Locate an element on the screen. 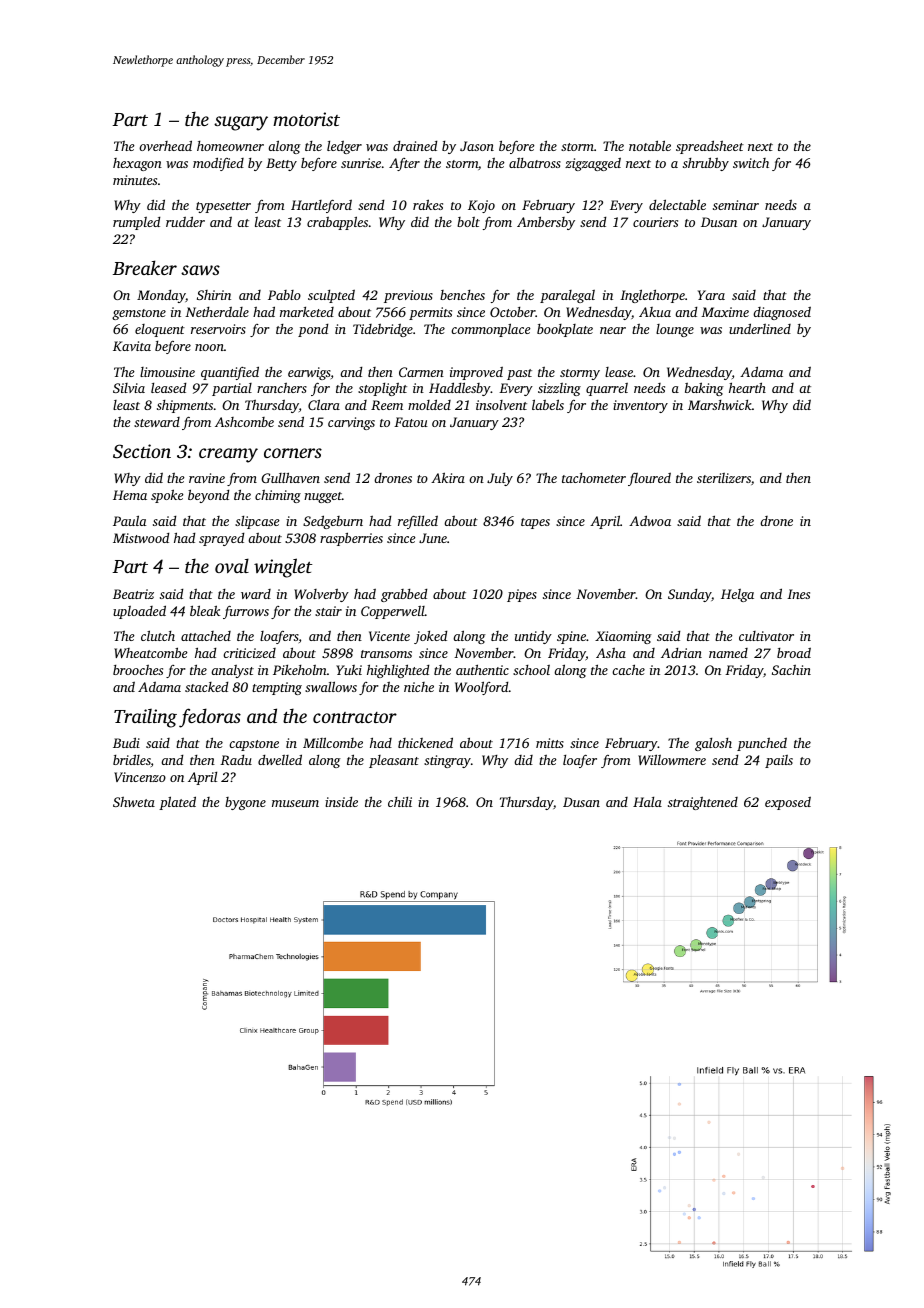  clutch is located at coordinates (158, 635).
